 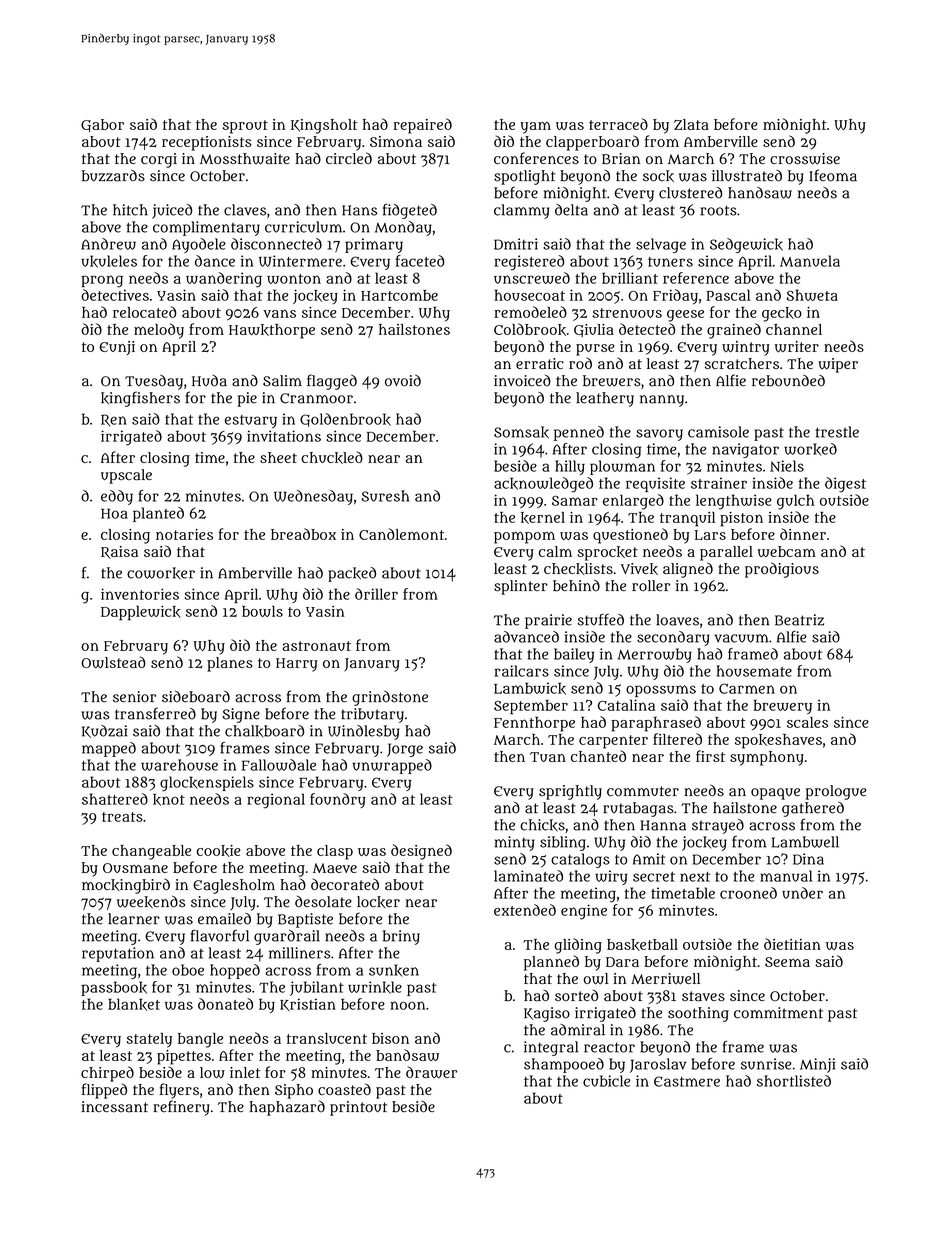 What do you see at coordinates (303, 227) in the image?
I see `curriculum` at bounding box center [303, 227].
